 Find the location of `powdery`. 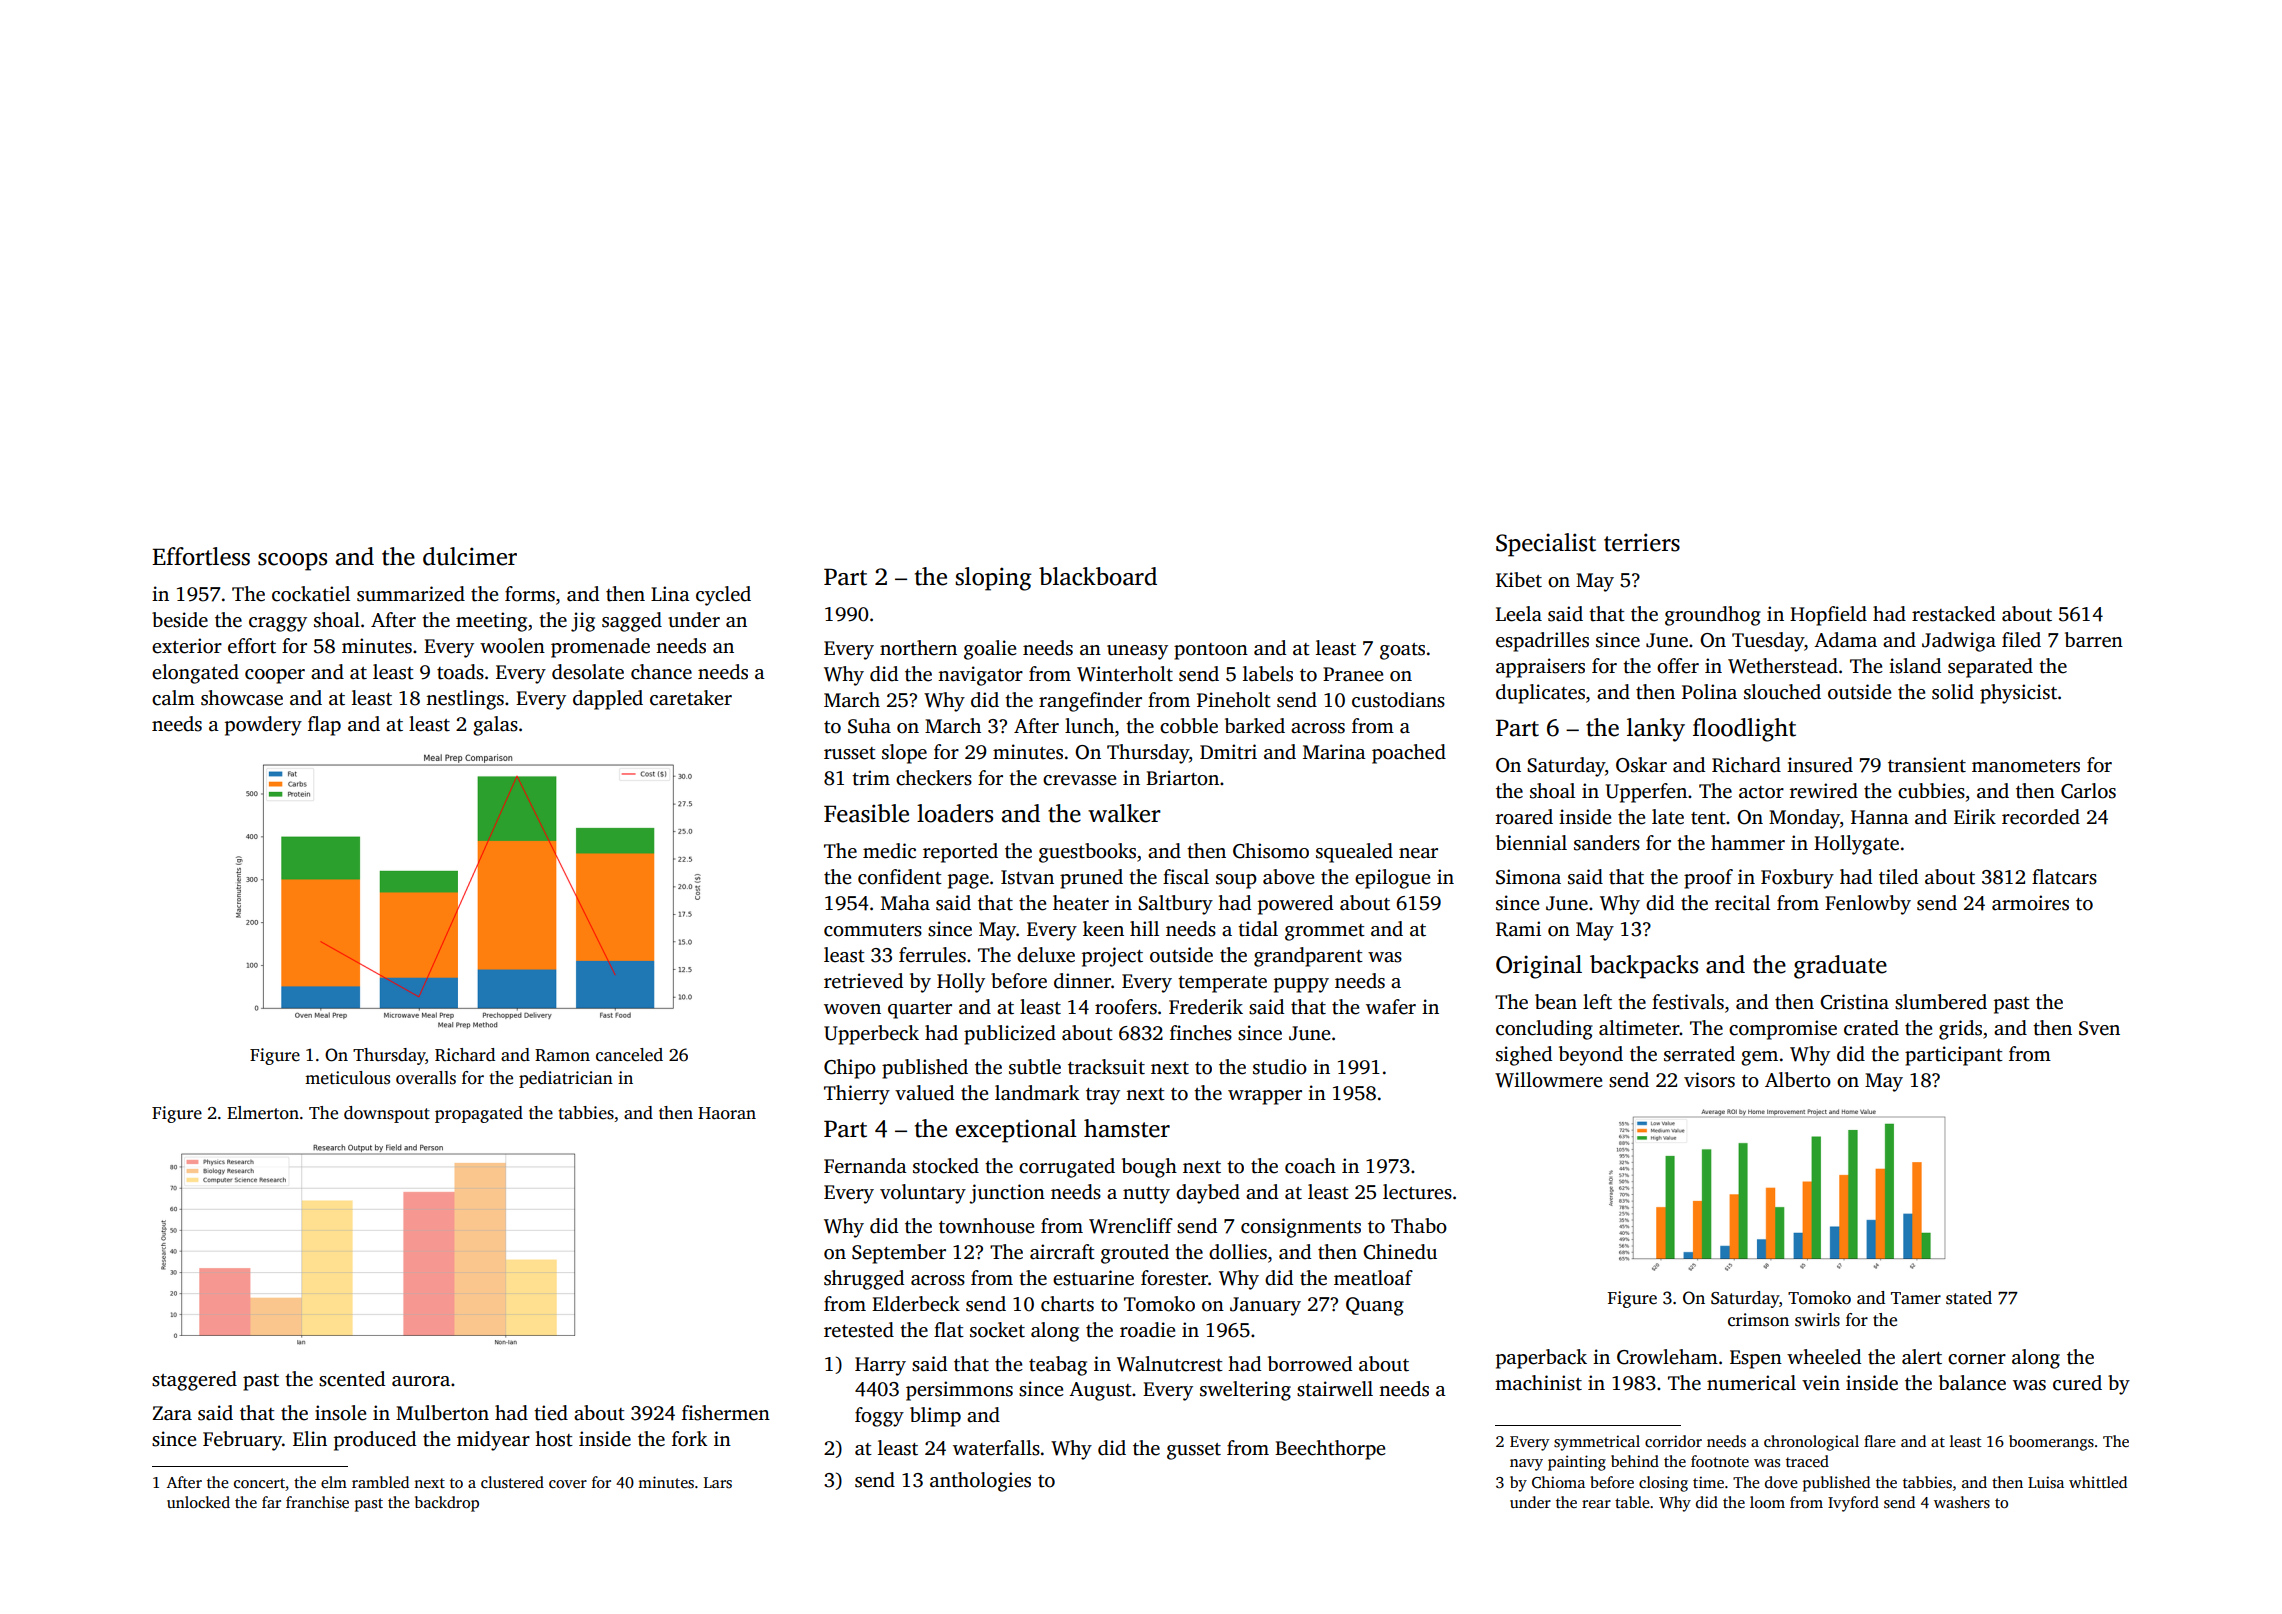

powdery is located at coordinates (263, 726).
